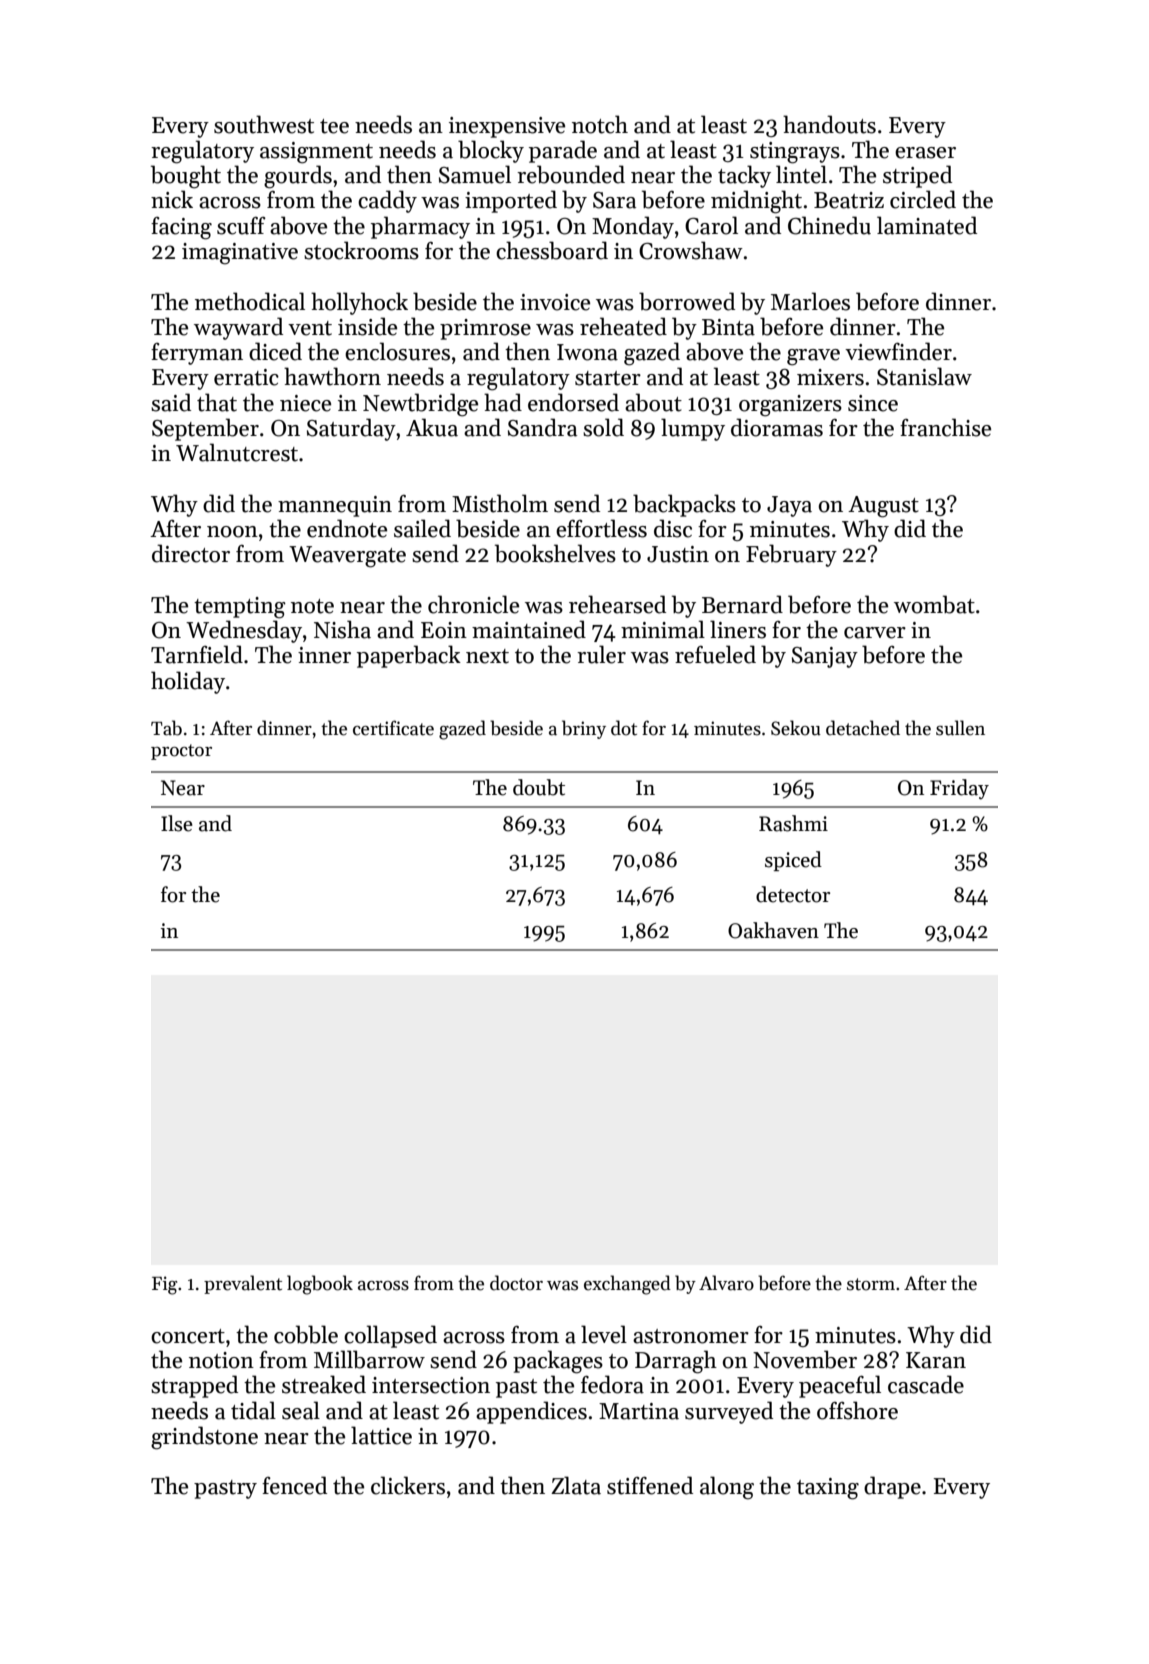 The image size is (1149, 1664). Describe the element at coordinates (773, 930) in the screenshot. I see `Oakhaven` at that location.
